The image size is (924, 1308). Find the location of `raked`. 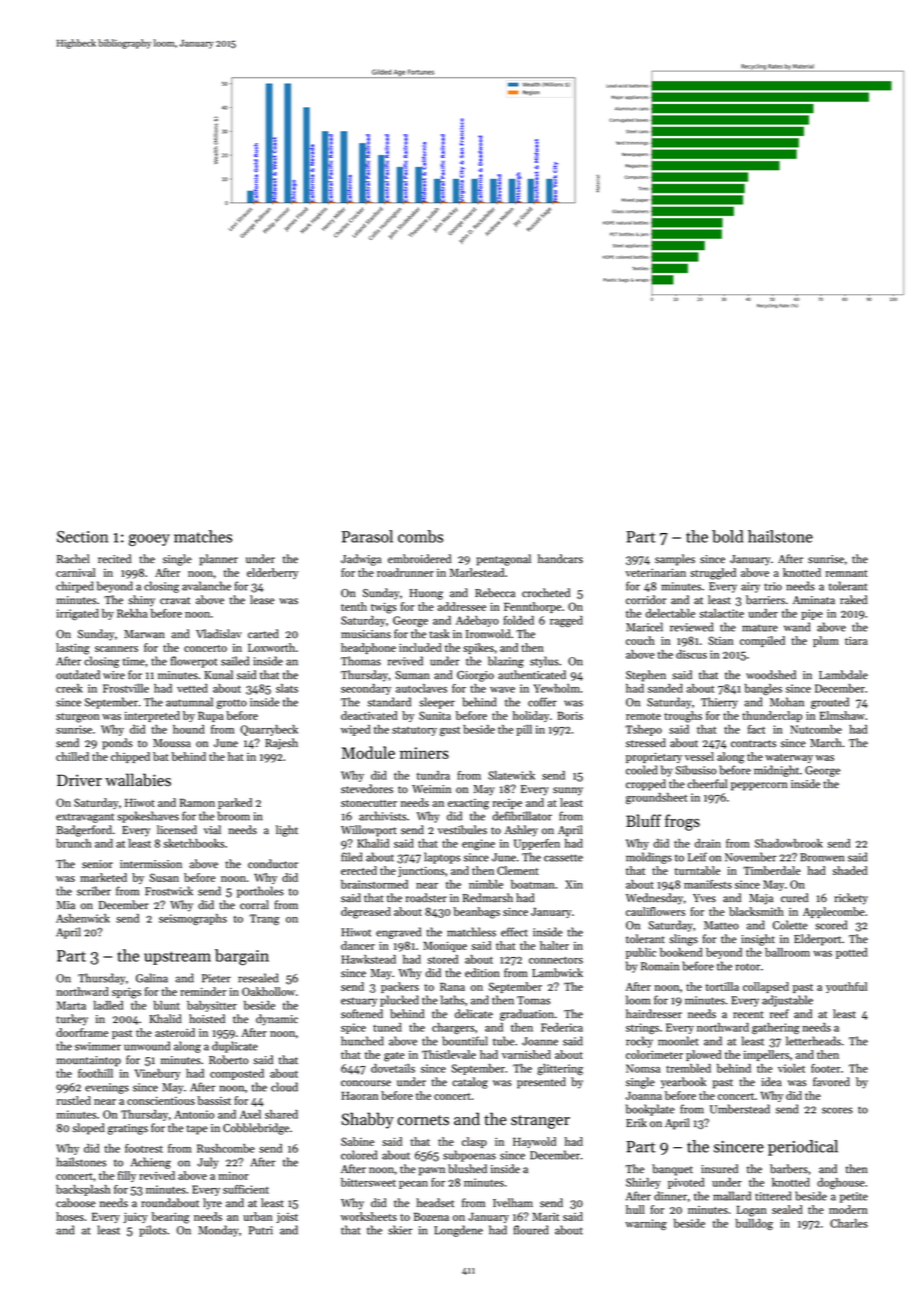

raked is located at coordinates (853, 600).
